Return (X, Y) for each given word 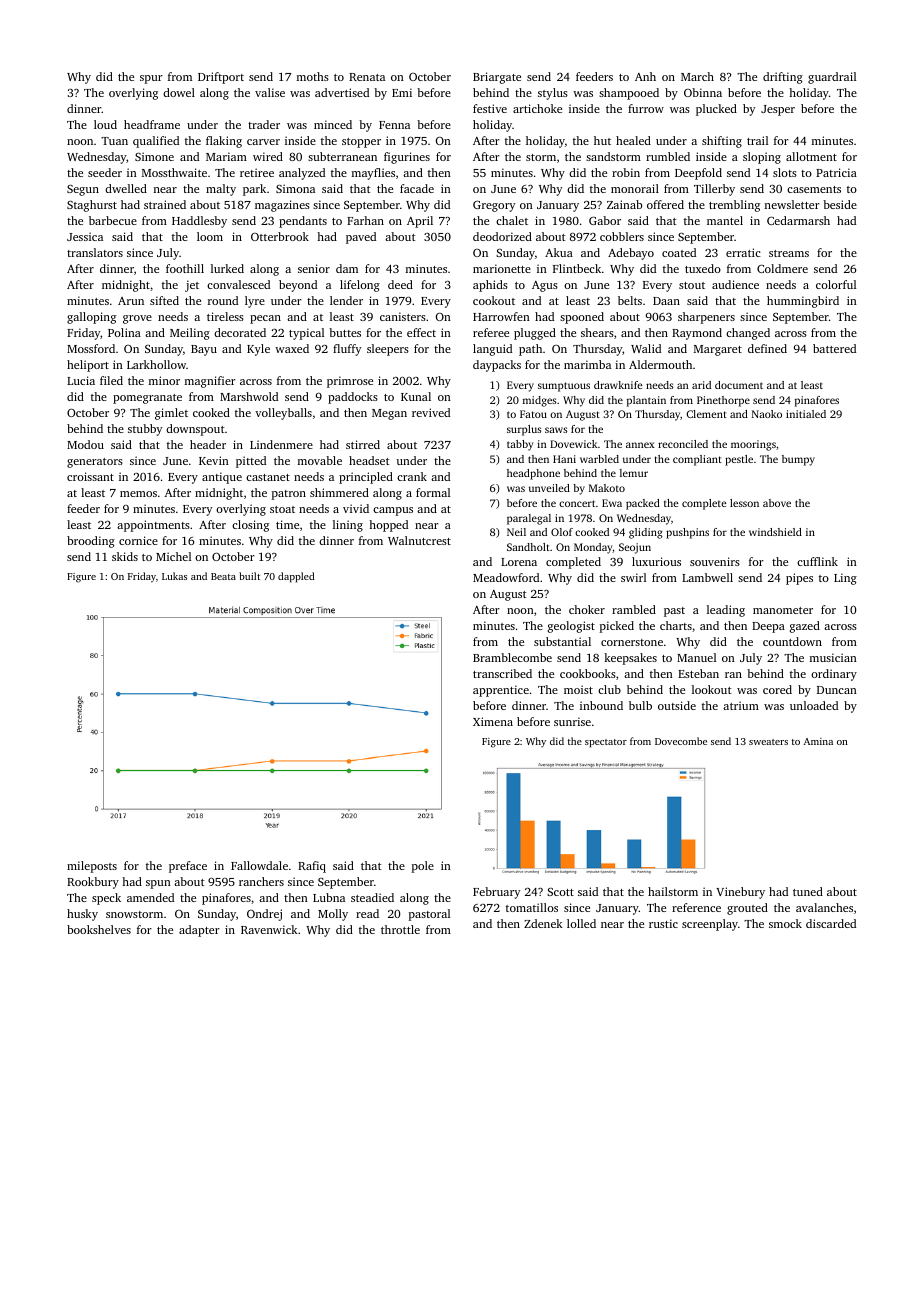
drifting (783, 78)
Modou (85, 444)
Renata (367, 77)
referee (491, 332)
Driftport (221, 78)
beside (840, 204)
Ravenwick (269, 929)
